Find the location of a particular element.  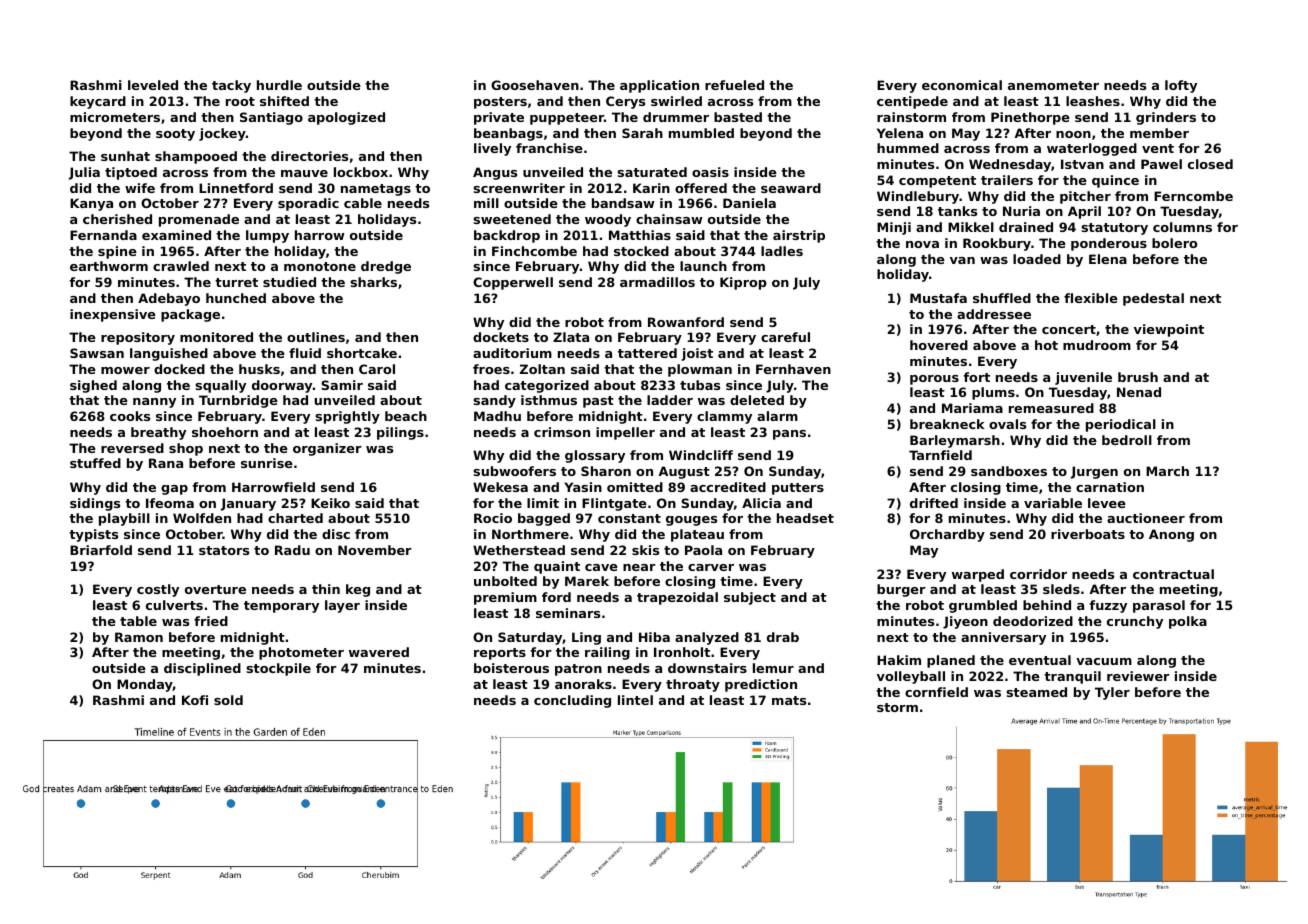

Nenad is located at coordinates (1139, 392).
